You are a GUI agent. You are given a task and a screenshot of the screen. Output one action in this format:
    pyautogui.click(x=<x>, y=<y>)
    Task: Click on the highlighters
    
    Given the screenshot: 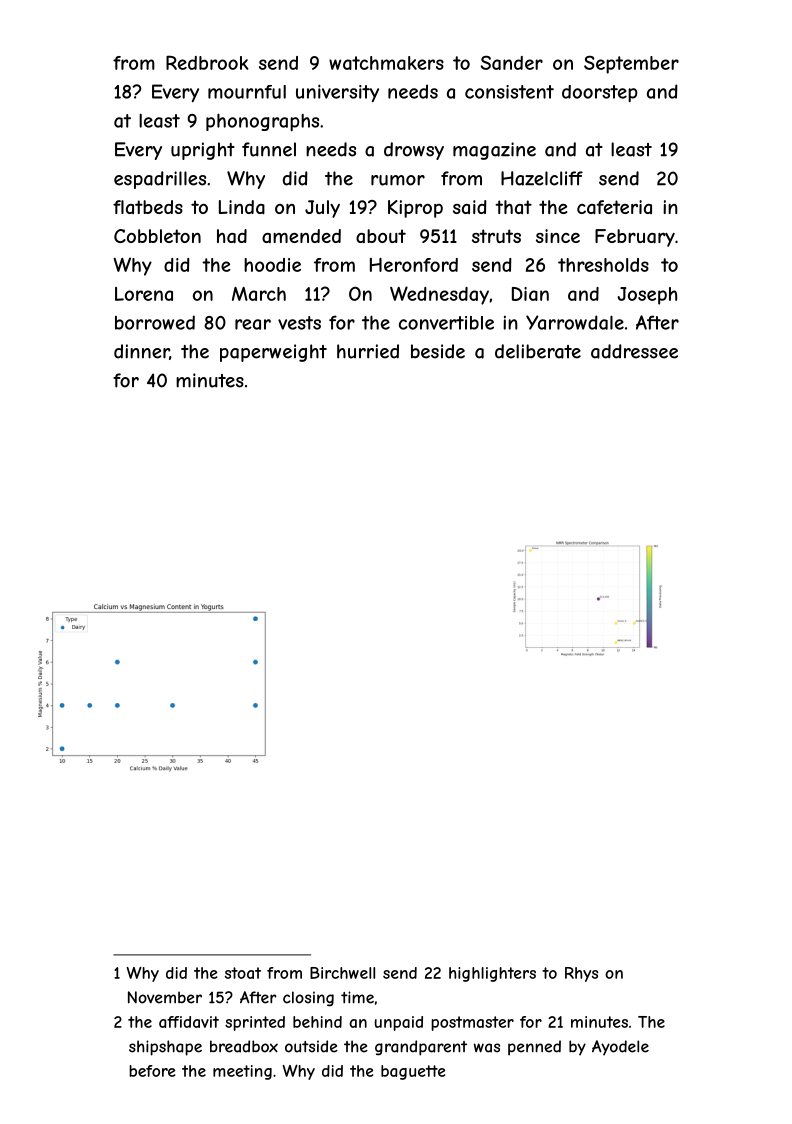 What is the action you would take?
    pyautogui.click(x=492, y=974)
